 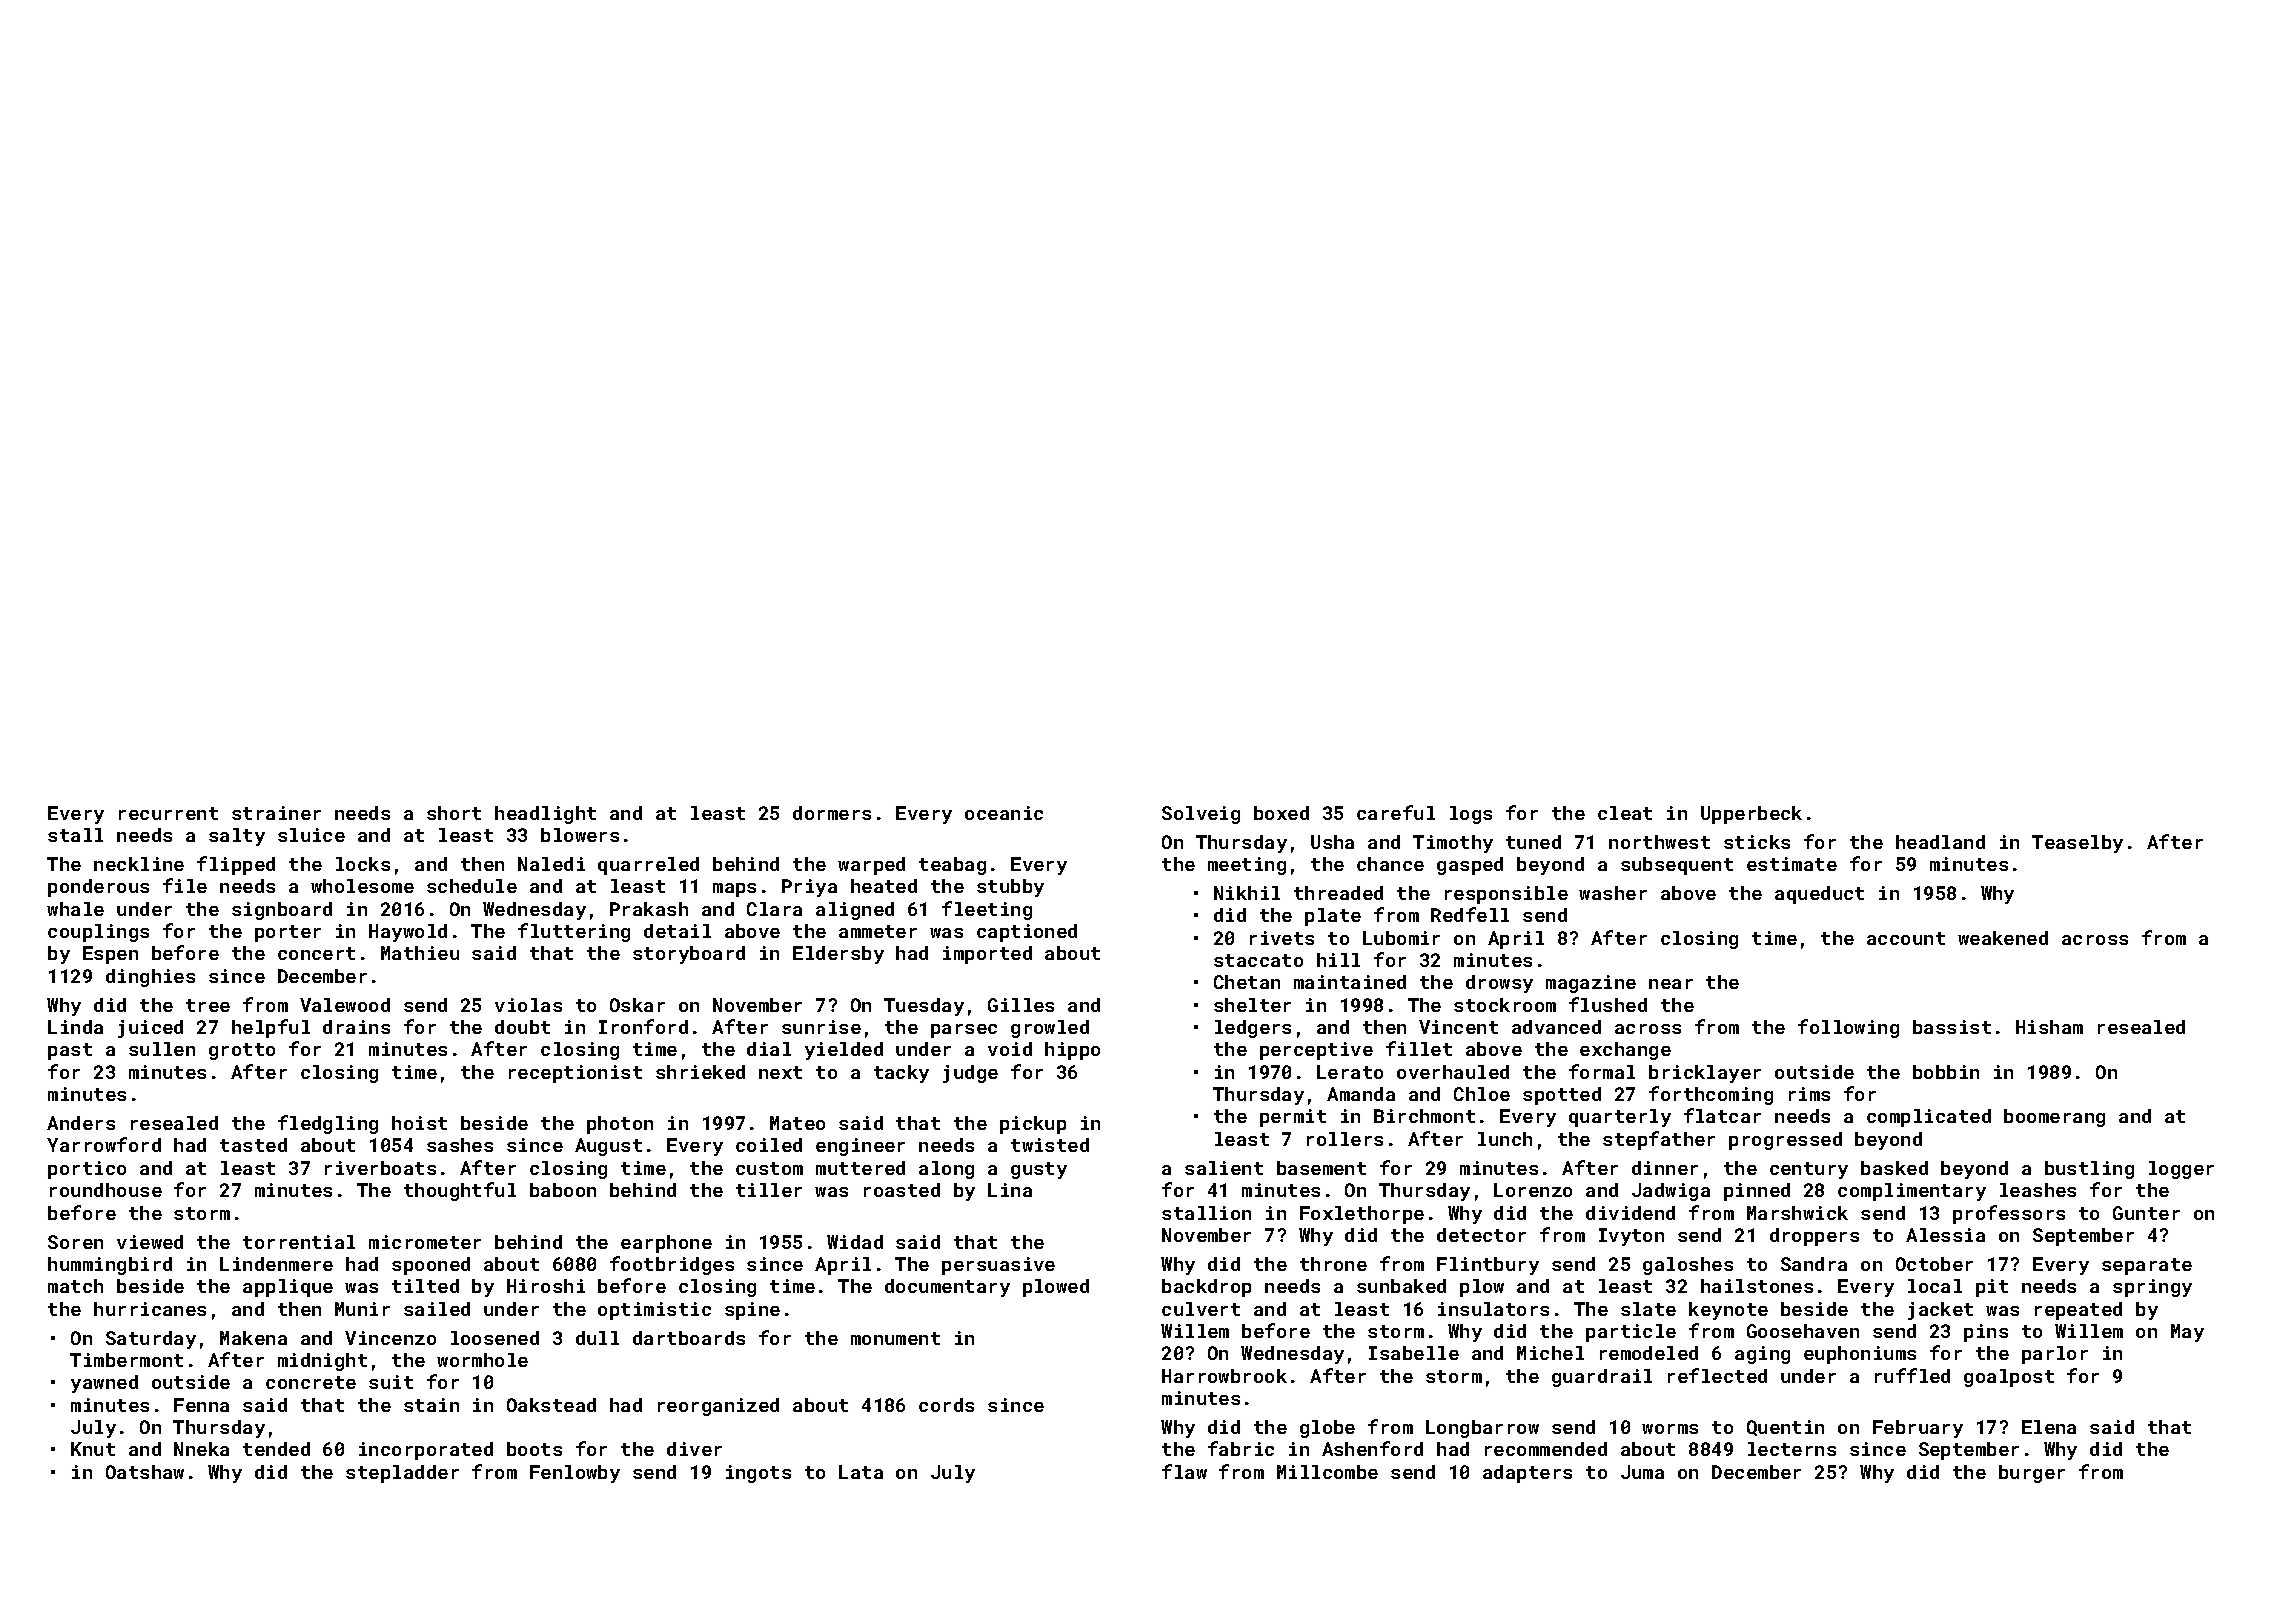 I want to click on Naledi, so click(x=551, y=864).
